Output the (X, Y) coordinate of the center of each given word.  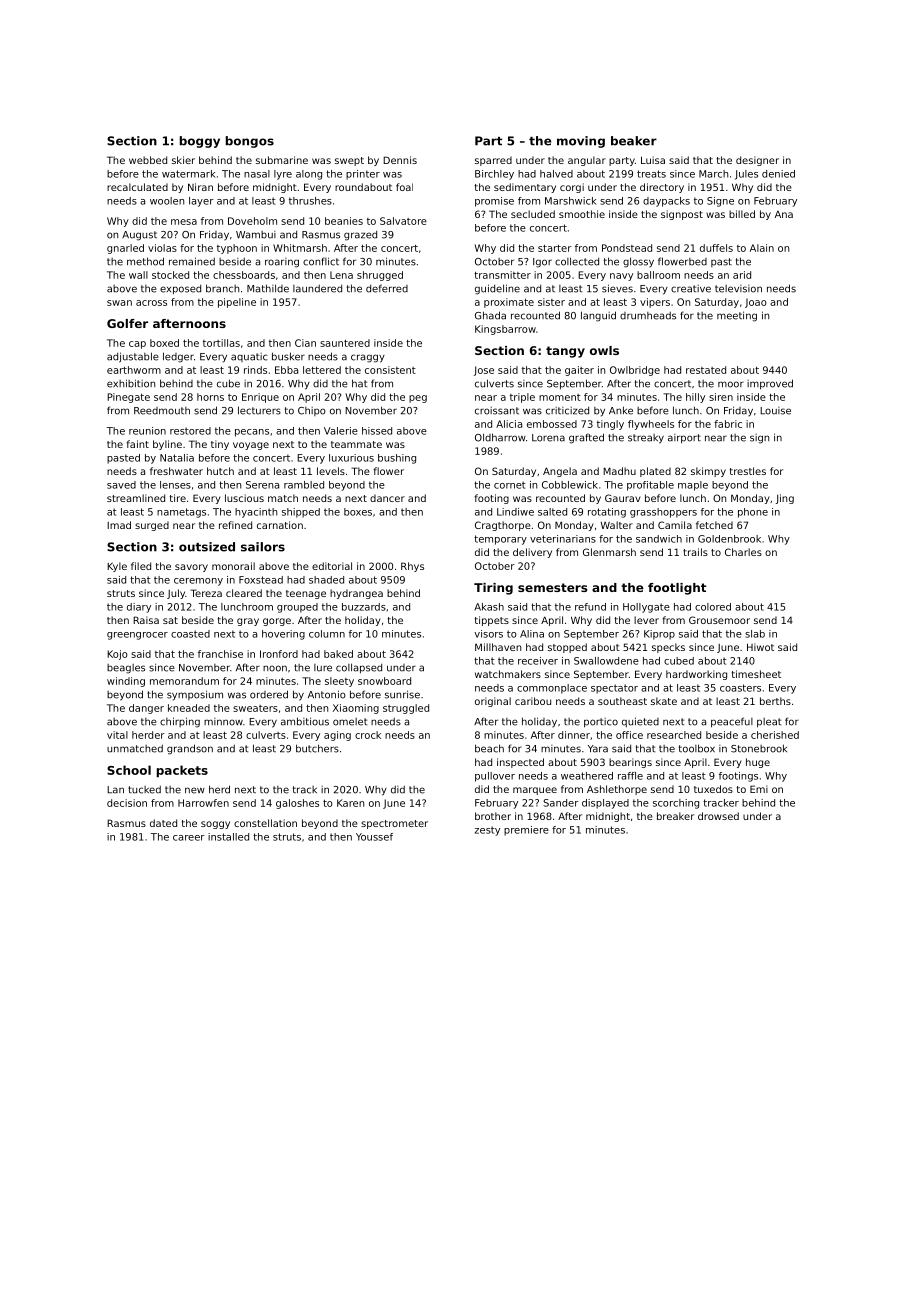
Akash (489, 607)
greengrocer (137, 636)
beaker (634, 141)
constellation (265, 823)
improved (770, 384)
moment (560, 397)
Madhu (619, 471)
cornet (510, 485)
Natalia (177, 458)
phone (753, 513)
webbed (148, 160)
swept (349, 161)
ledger (178, 357)
